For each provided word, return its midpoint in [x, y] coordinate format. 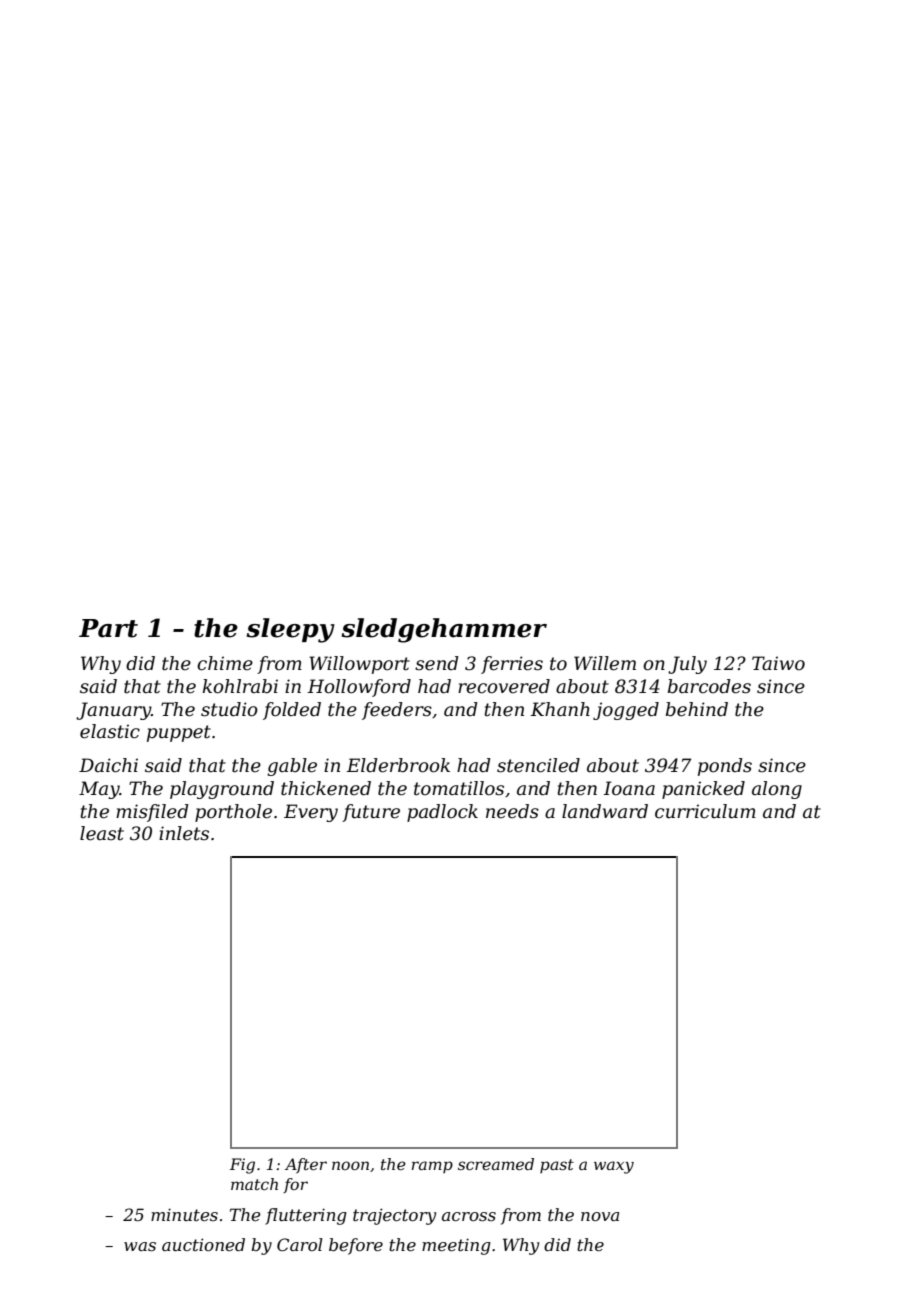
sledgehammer [444, 630]
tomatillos [459, 788]
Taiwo [778, 663]
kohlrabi [240, 686]
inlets [184, 833]
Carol [300, 1244]
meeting [456, 1246]
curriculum [705, 811]
